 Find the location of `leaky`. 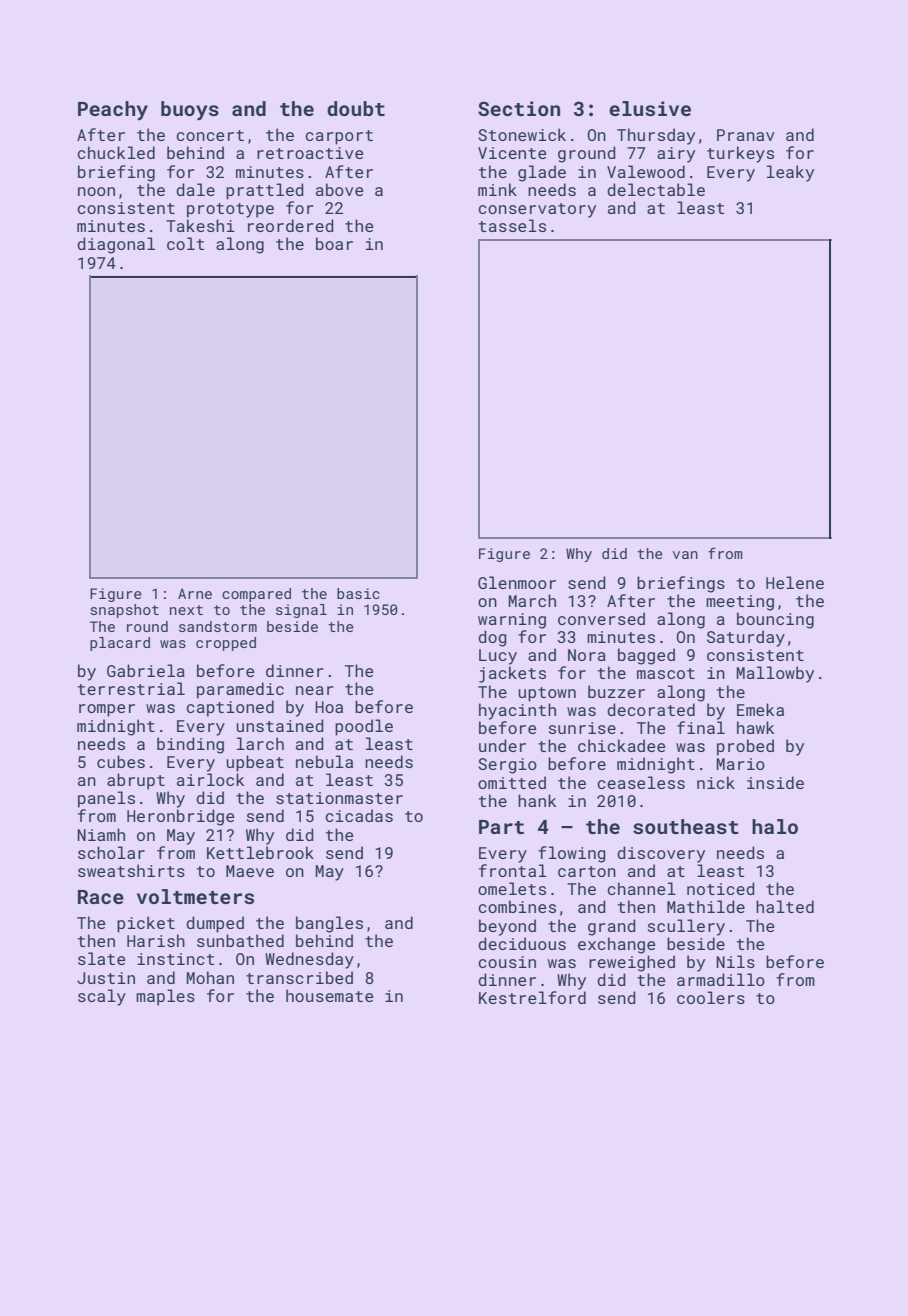

leaky is located at coordinates (790, 173).
